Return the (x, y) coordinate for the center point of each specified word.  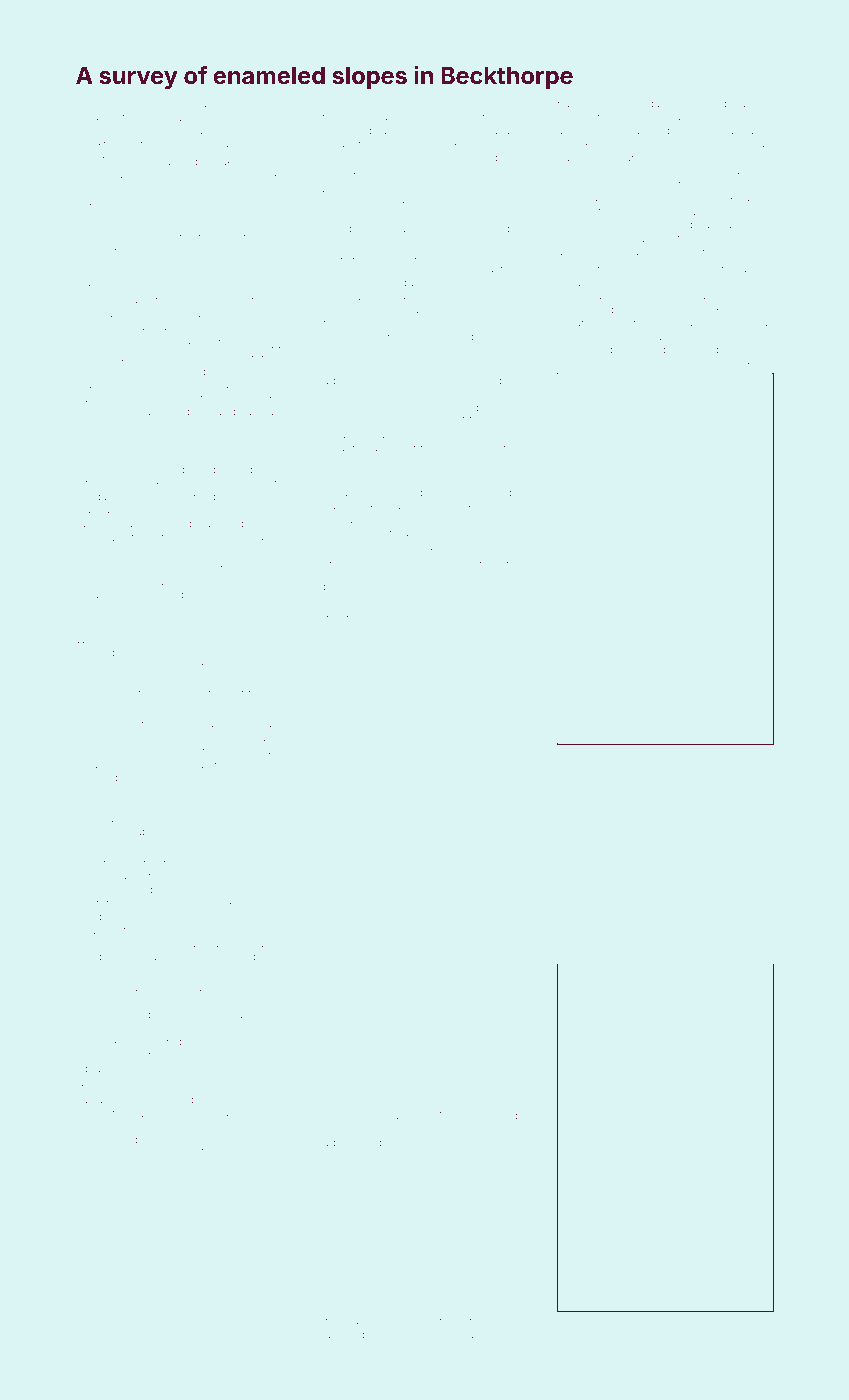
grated (92, 694)
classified (340, 1334)
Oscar (217, 384)
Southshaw (654, 238)
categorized (347, 449)
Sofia (500, 600)
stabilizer (405, 1102)
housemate (152, 903)
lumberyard (684, 363)
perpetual (235, 247)
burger (462, 203)
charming (410, 1335)
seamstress (728, 941)
